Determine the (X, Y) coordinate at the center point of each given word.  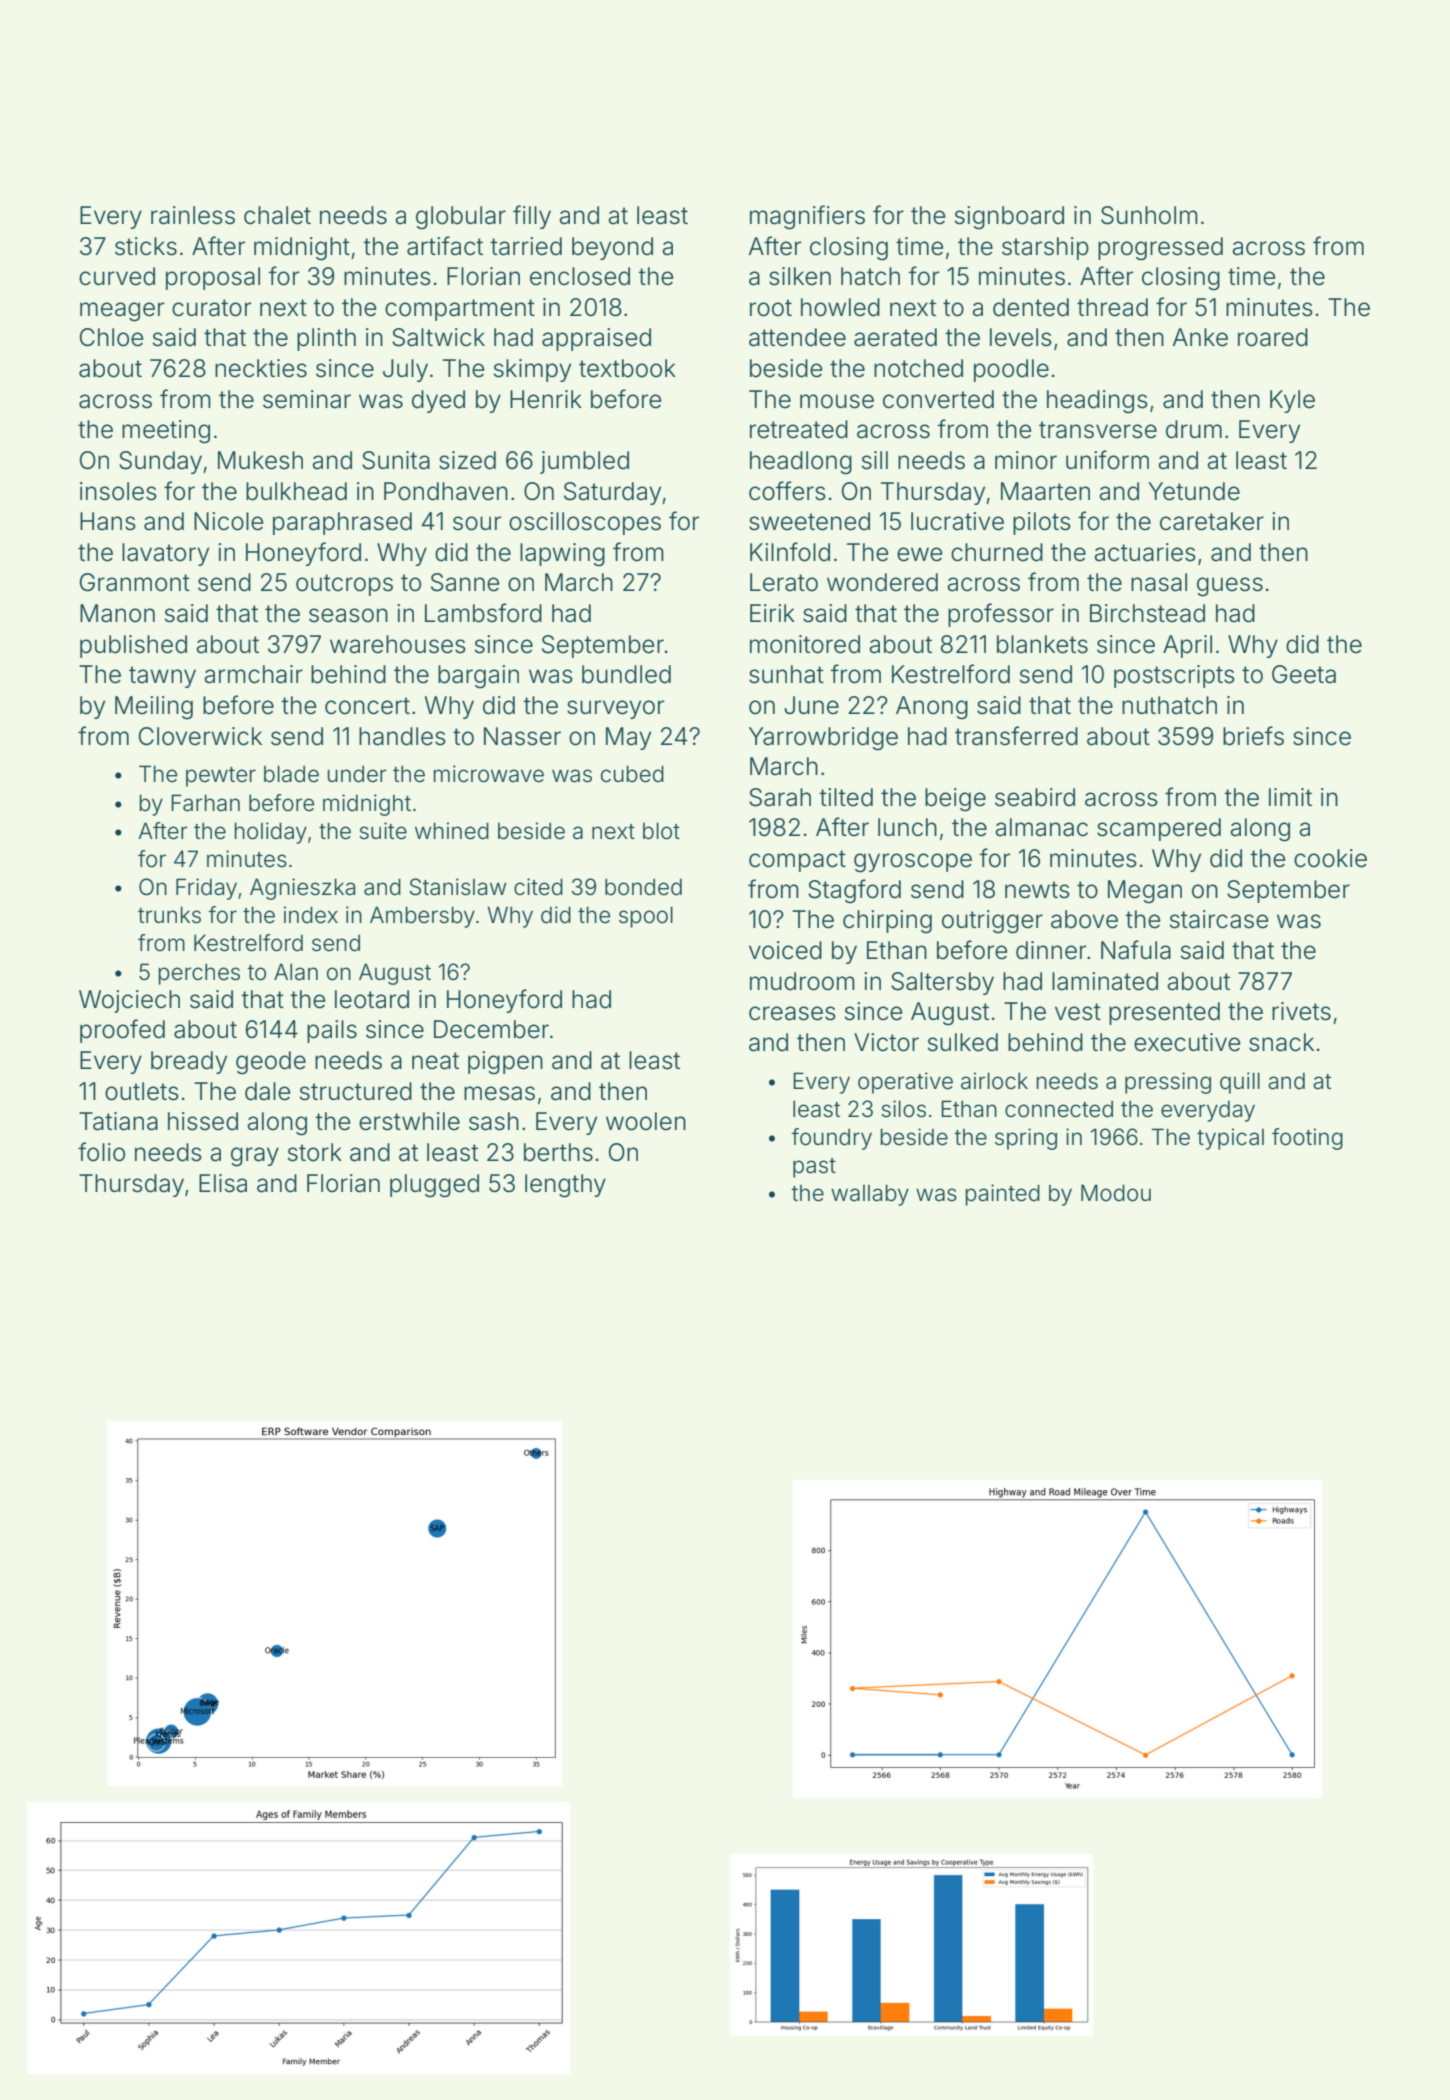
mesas (499, 1093)
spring (1026, 1139)
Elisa (223, 1183)
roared (1273, 337)
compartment (460, 310)
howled (840, 307)
